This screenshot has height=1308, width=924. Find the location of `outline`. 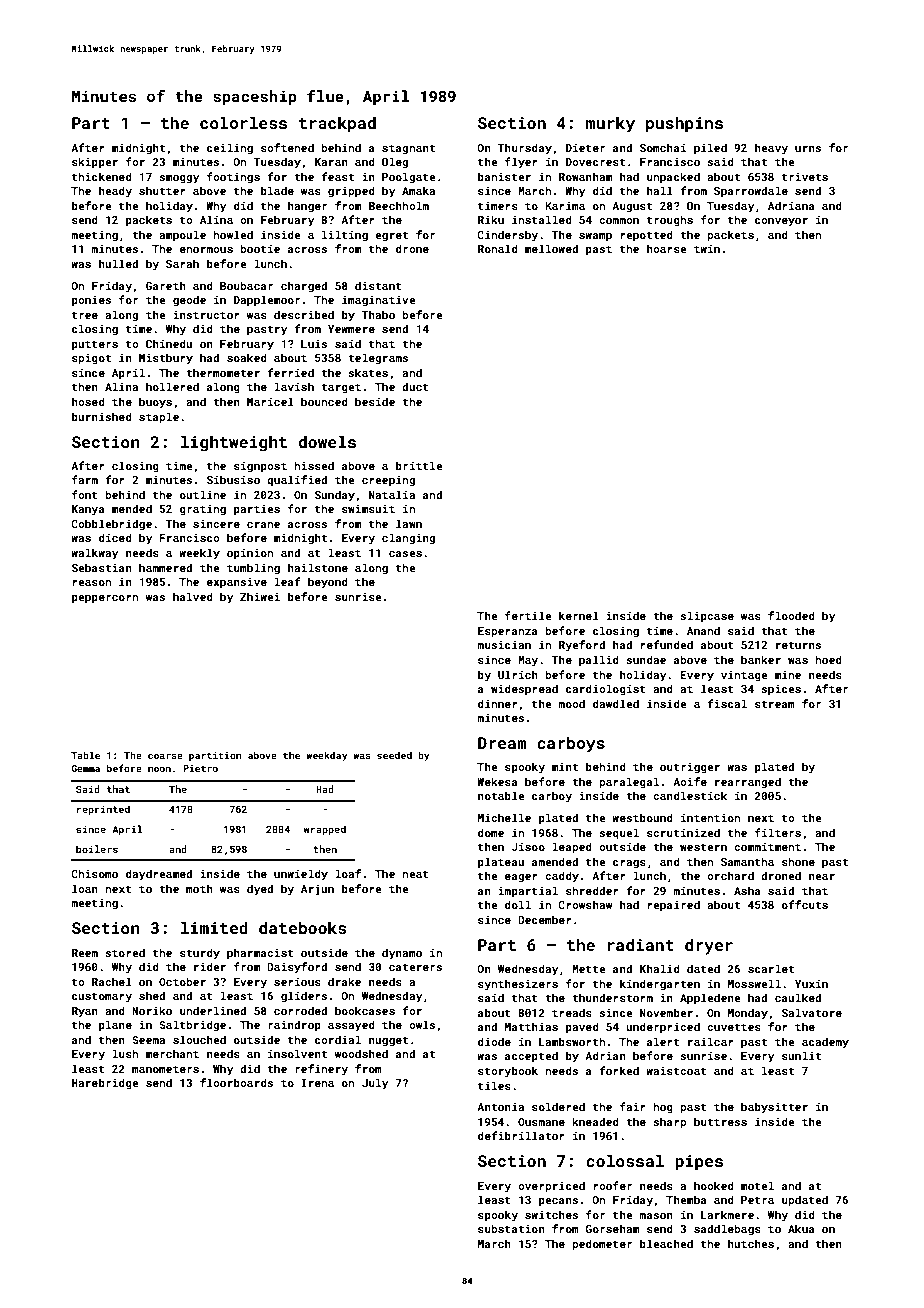

outline is located at coordinates (203, 494).
